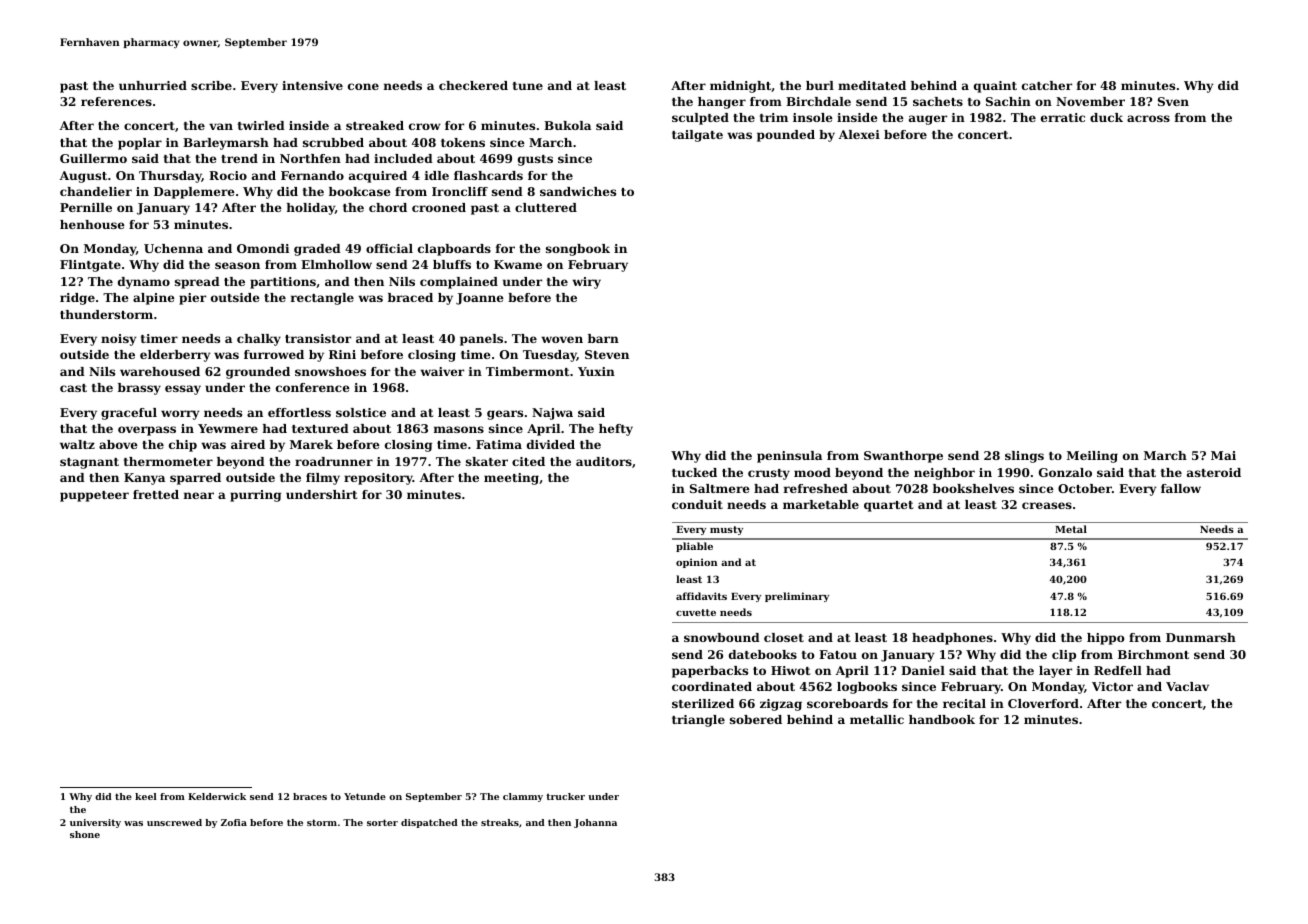 The image size is (1308, 924). What do you see at coordinates (712, 686) in the image?
I see `coordinated` at bounding box center [712, 686].
